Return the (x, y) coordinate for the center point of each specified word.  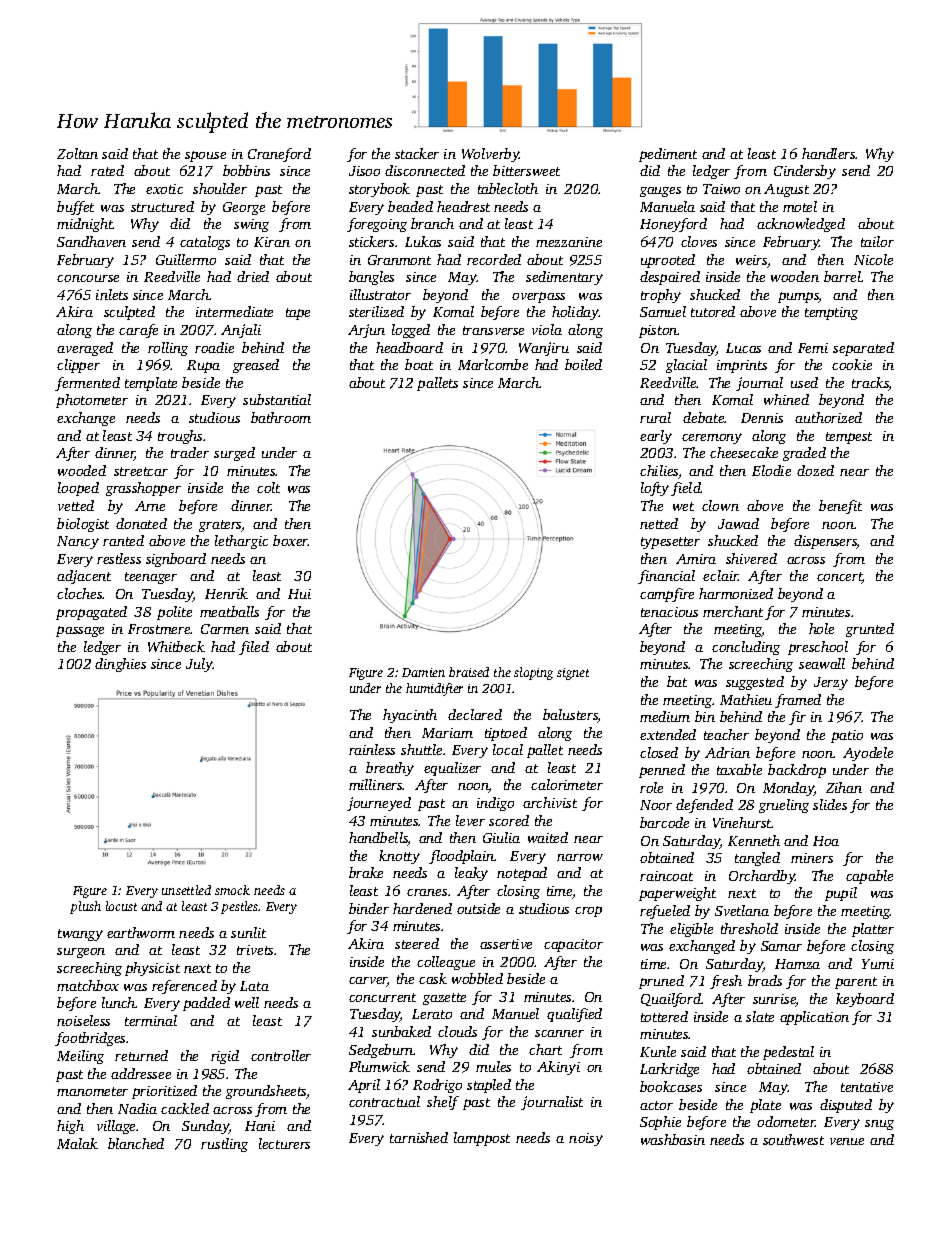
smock (232, 890)
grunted (870, 630)
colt (268, 487)
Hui (299, 594)
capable (869, 877)
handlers (829, 153)
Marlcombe (493, 364)
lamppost (482, 1139)
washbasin (673, 1139)
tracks (870, 384)
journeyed (379, 804)
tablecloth (508, 188)
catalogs (205, 243)
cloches (80, 593)
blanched (136, 1143)
